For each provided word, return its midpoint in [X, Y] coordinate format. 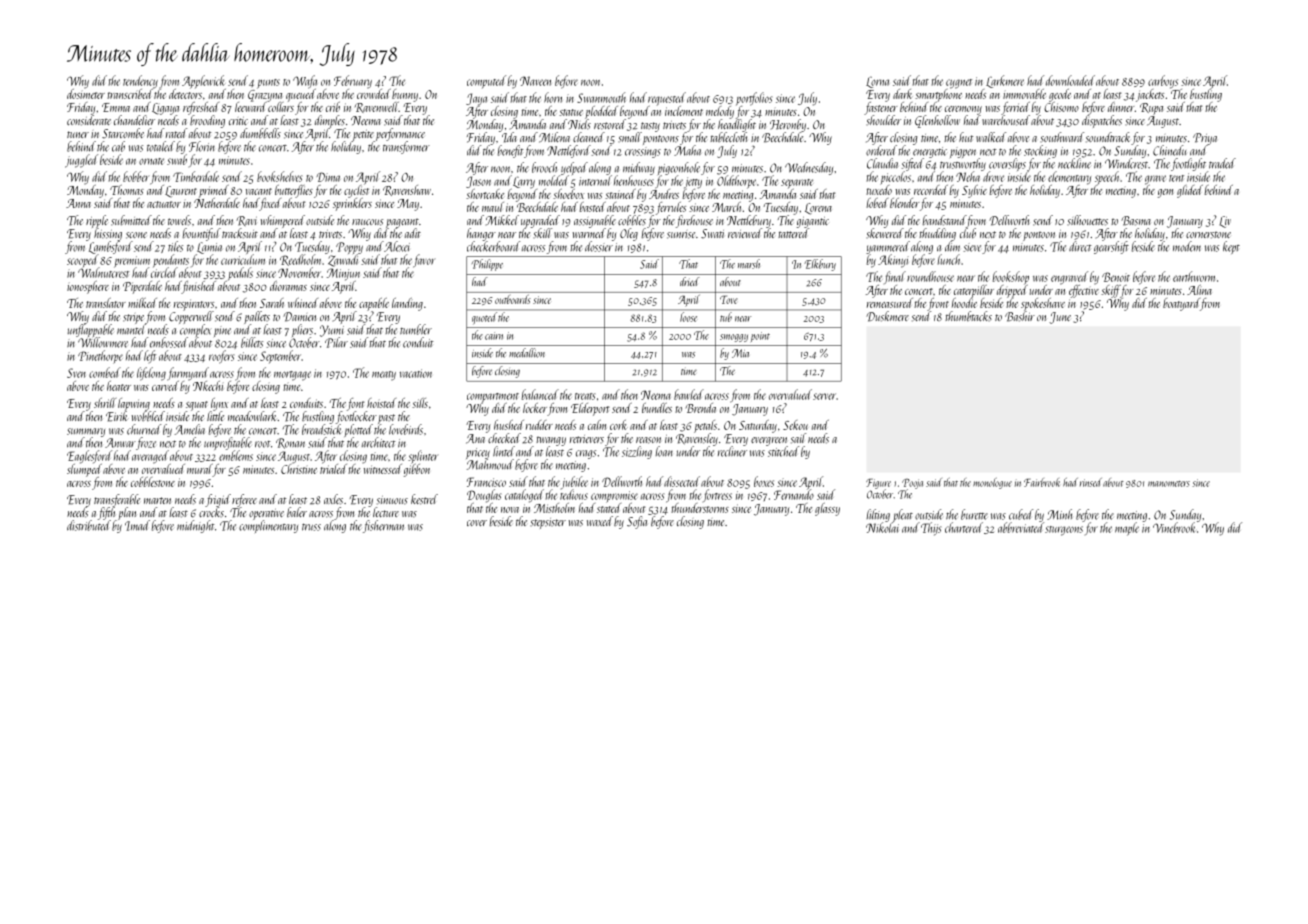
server [824, 396]
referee [244, 500]
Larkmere [1005, 81]
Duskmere [887, 316]
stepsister [548, 523]
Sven [76, 373]
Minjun [343, 274]
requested [667, 99]
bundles [657, 408]
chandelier [134, 120]
